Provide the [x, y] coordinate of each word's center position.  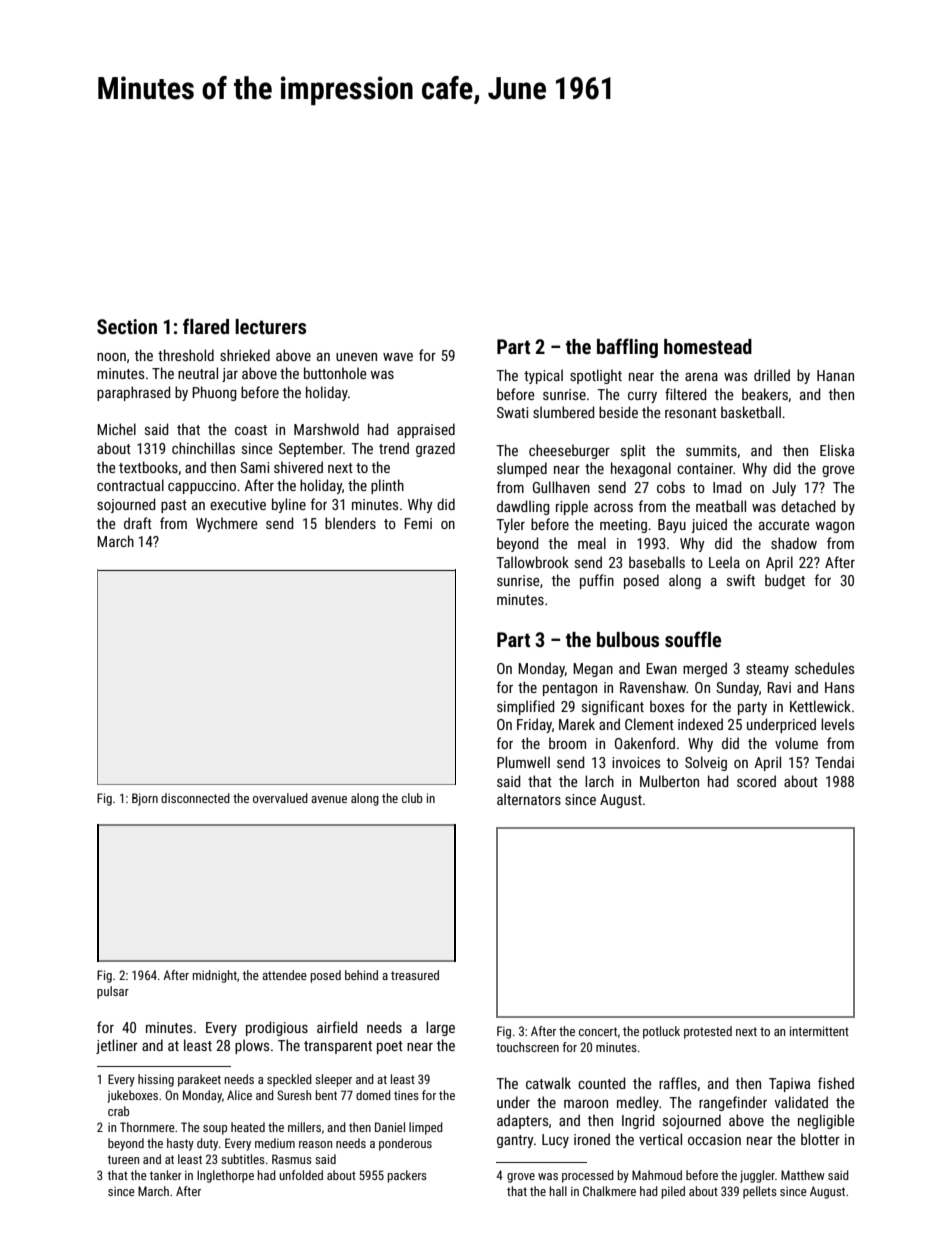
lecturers [270, 326]
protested [708, 1032]
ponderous [405, 1144]
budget [785, 581]
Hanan [835, 375]
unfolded [301, 1175]
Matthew [803, 1175]
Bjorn [145, 799]
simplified [526, 707]
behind [361, 975]
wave [398, 357]
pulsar [113, 992]
